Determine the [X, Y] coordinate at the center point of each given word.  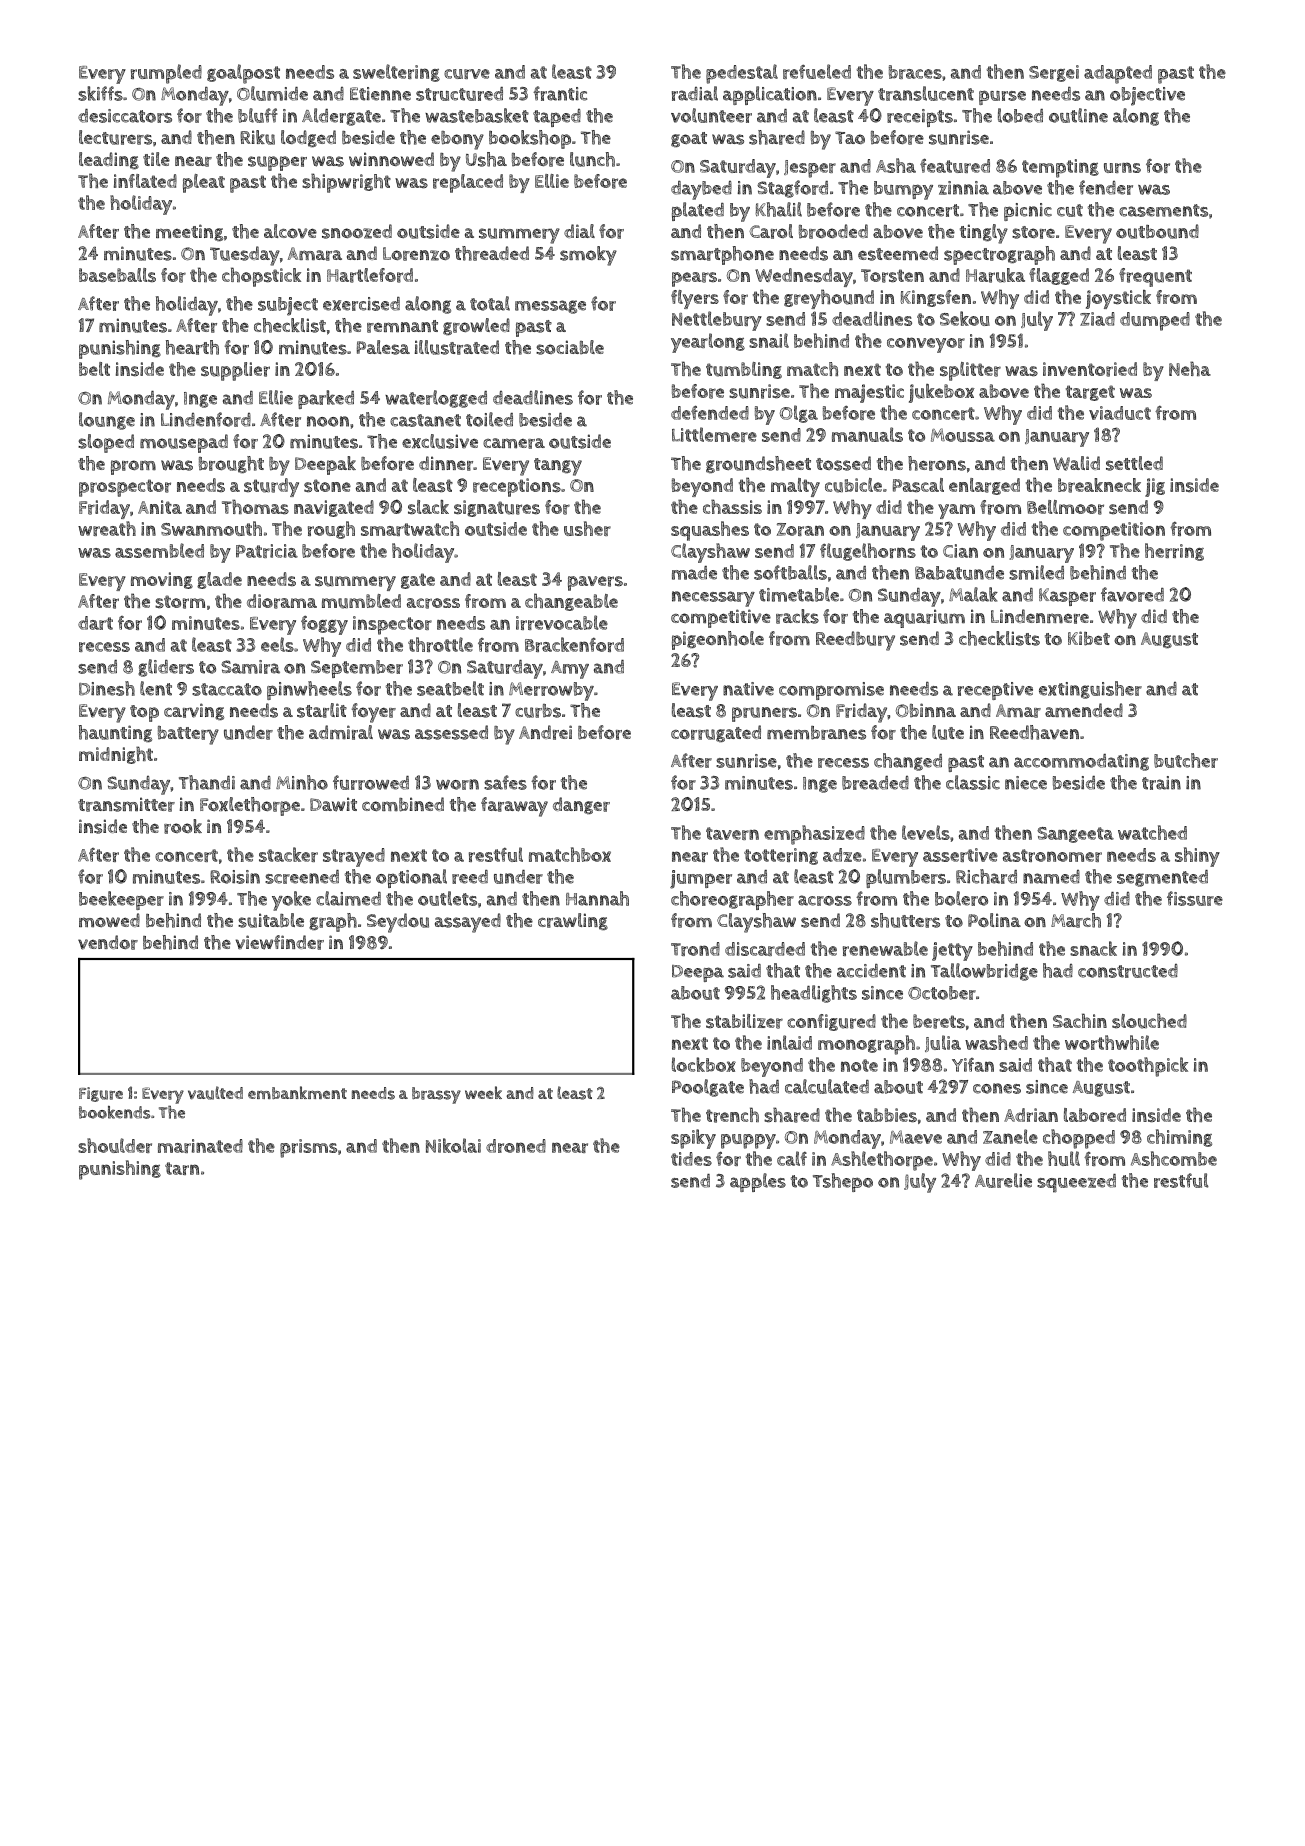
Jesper [810, 169]
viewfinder [280, 942]
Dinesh [107, 688]
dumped [1155, 321]
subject [288, 306]
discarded [765, 949]
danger [581, 805]
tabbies [887, 1115]
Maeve [916, 1137]
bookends [114, 1112]
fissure [1195, 898]
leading [109, 160]
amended [1084, 710]
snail [769, 340]
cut [1070, 210]
